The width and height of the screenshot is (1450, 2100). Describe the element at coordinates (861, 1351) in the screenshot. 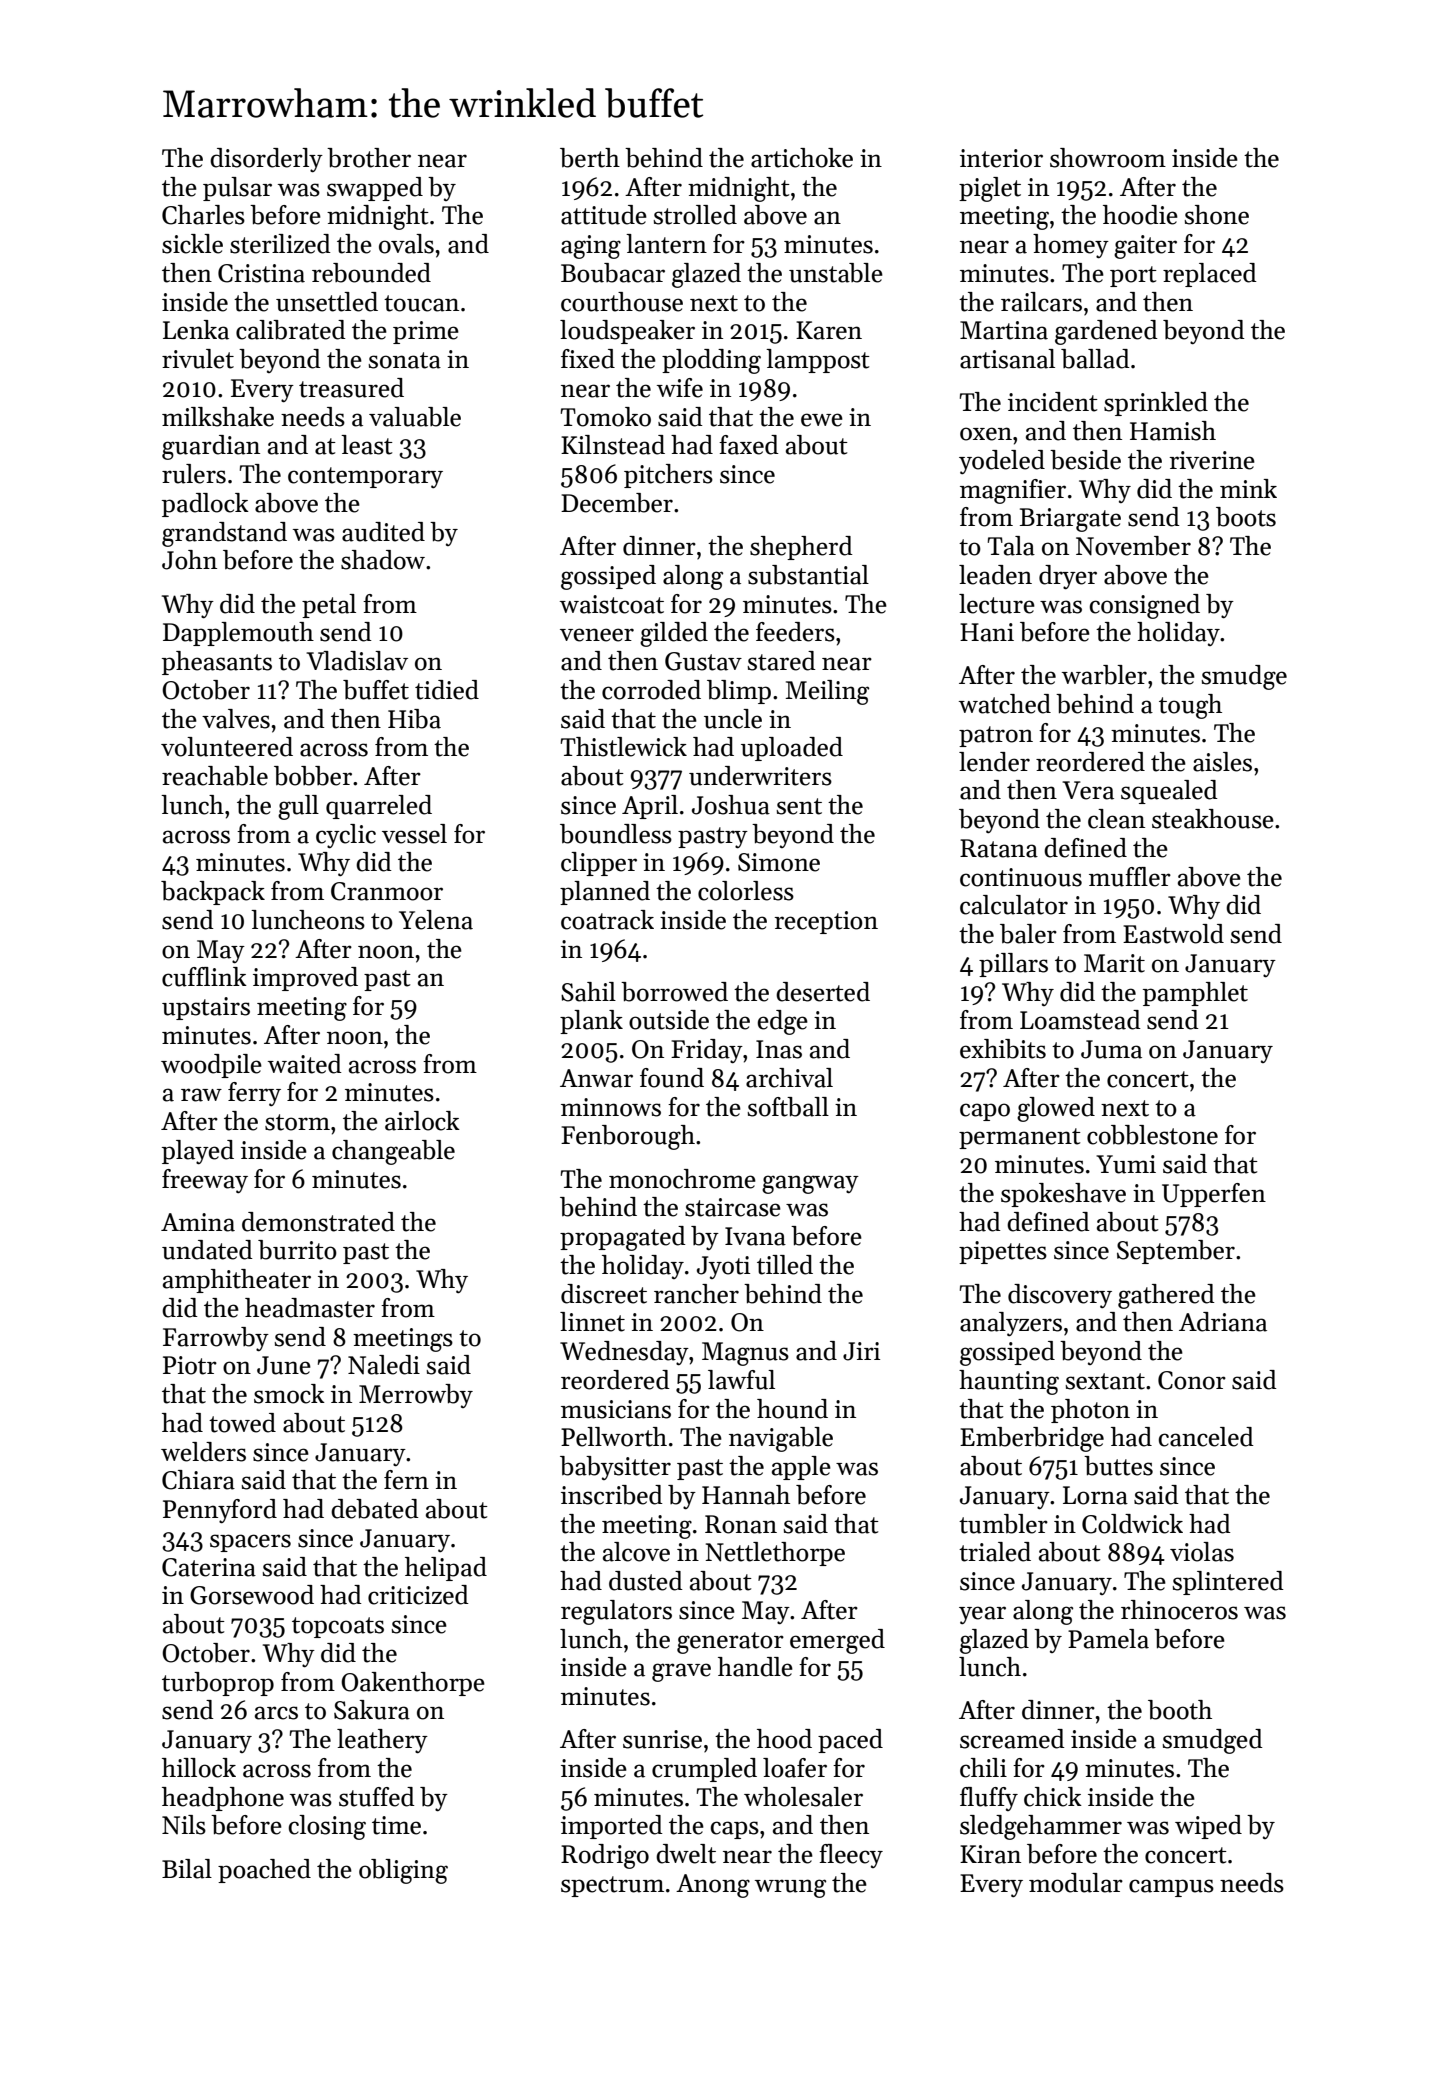

I see `Jiri` at that location.
